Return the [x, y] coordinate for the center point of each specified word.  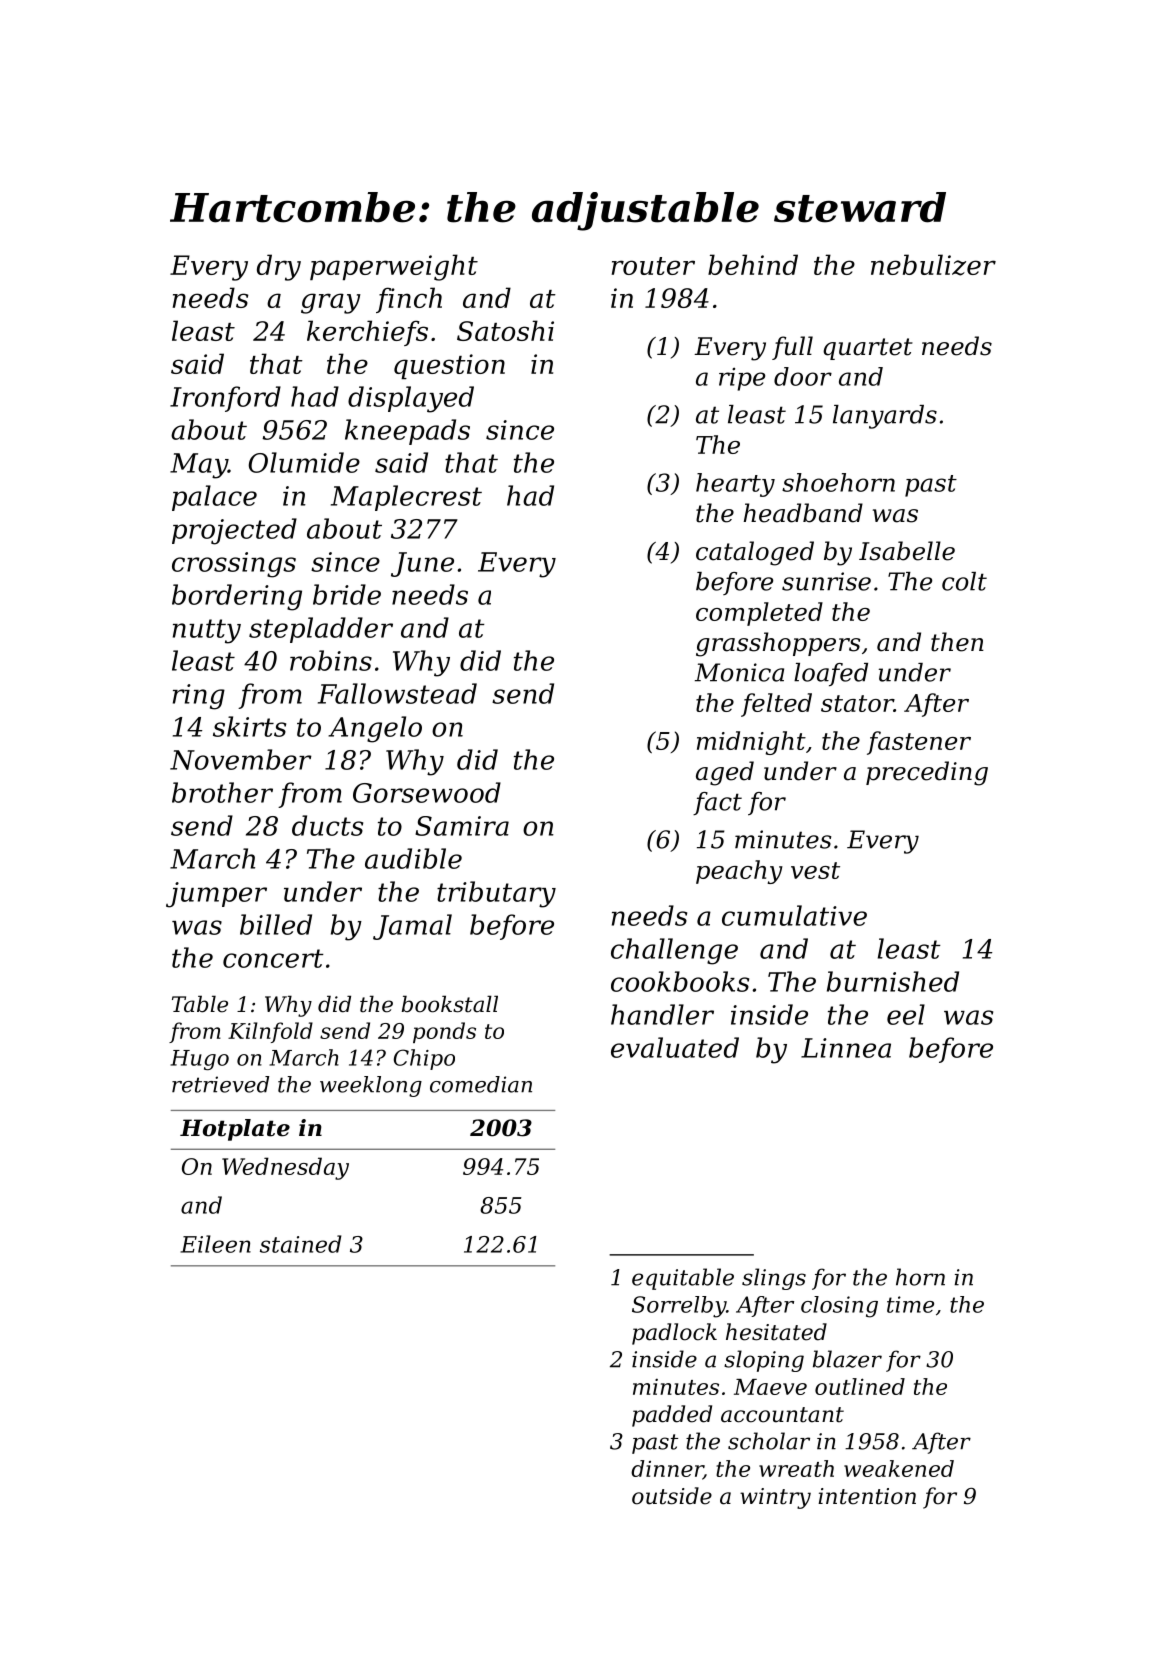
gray [331, 303]
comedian [481, 1084]
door [803, 376]
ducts [327, 825]
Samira [462, 826]
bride [347, 594]
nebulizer [933, 265]
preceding [927, 773]
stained [301, 1244]
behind [753, 264]
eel [906, 1014]
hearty [735, 485]
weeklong [371, 1086]
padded [672, 1416]
